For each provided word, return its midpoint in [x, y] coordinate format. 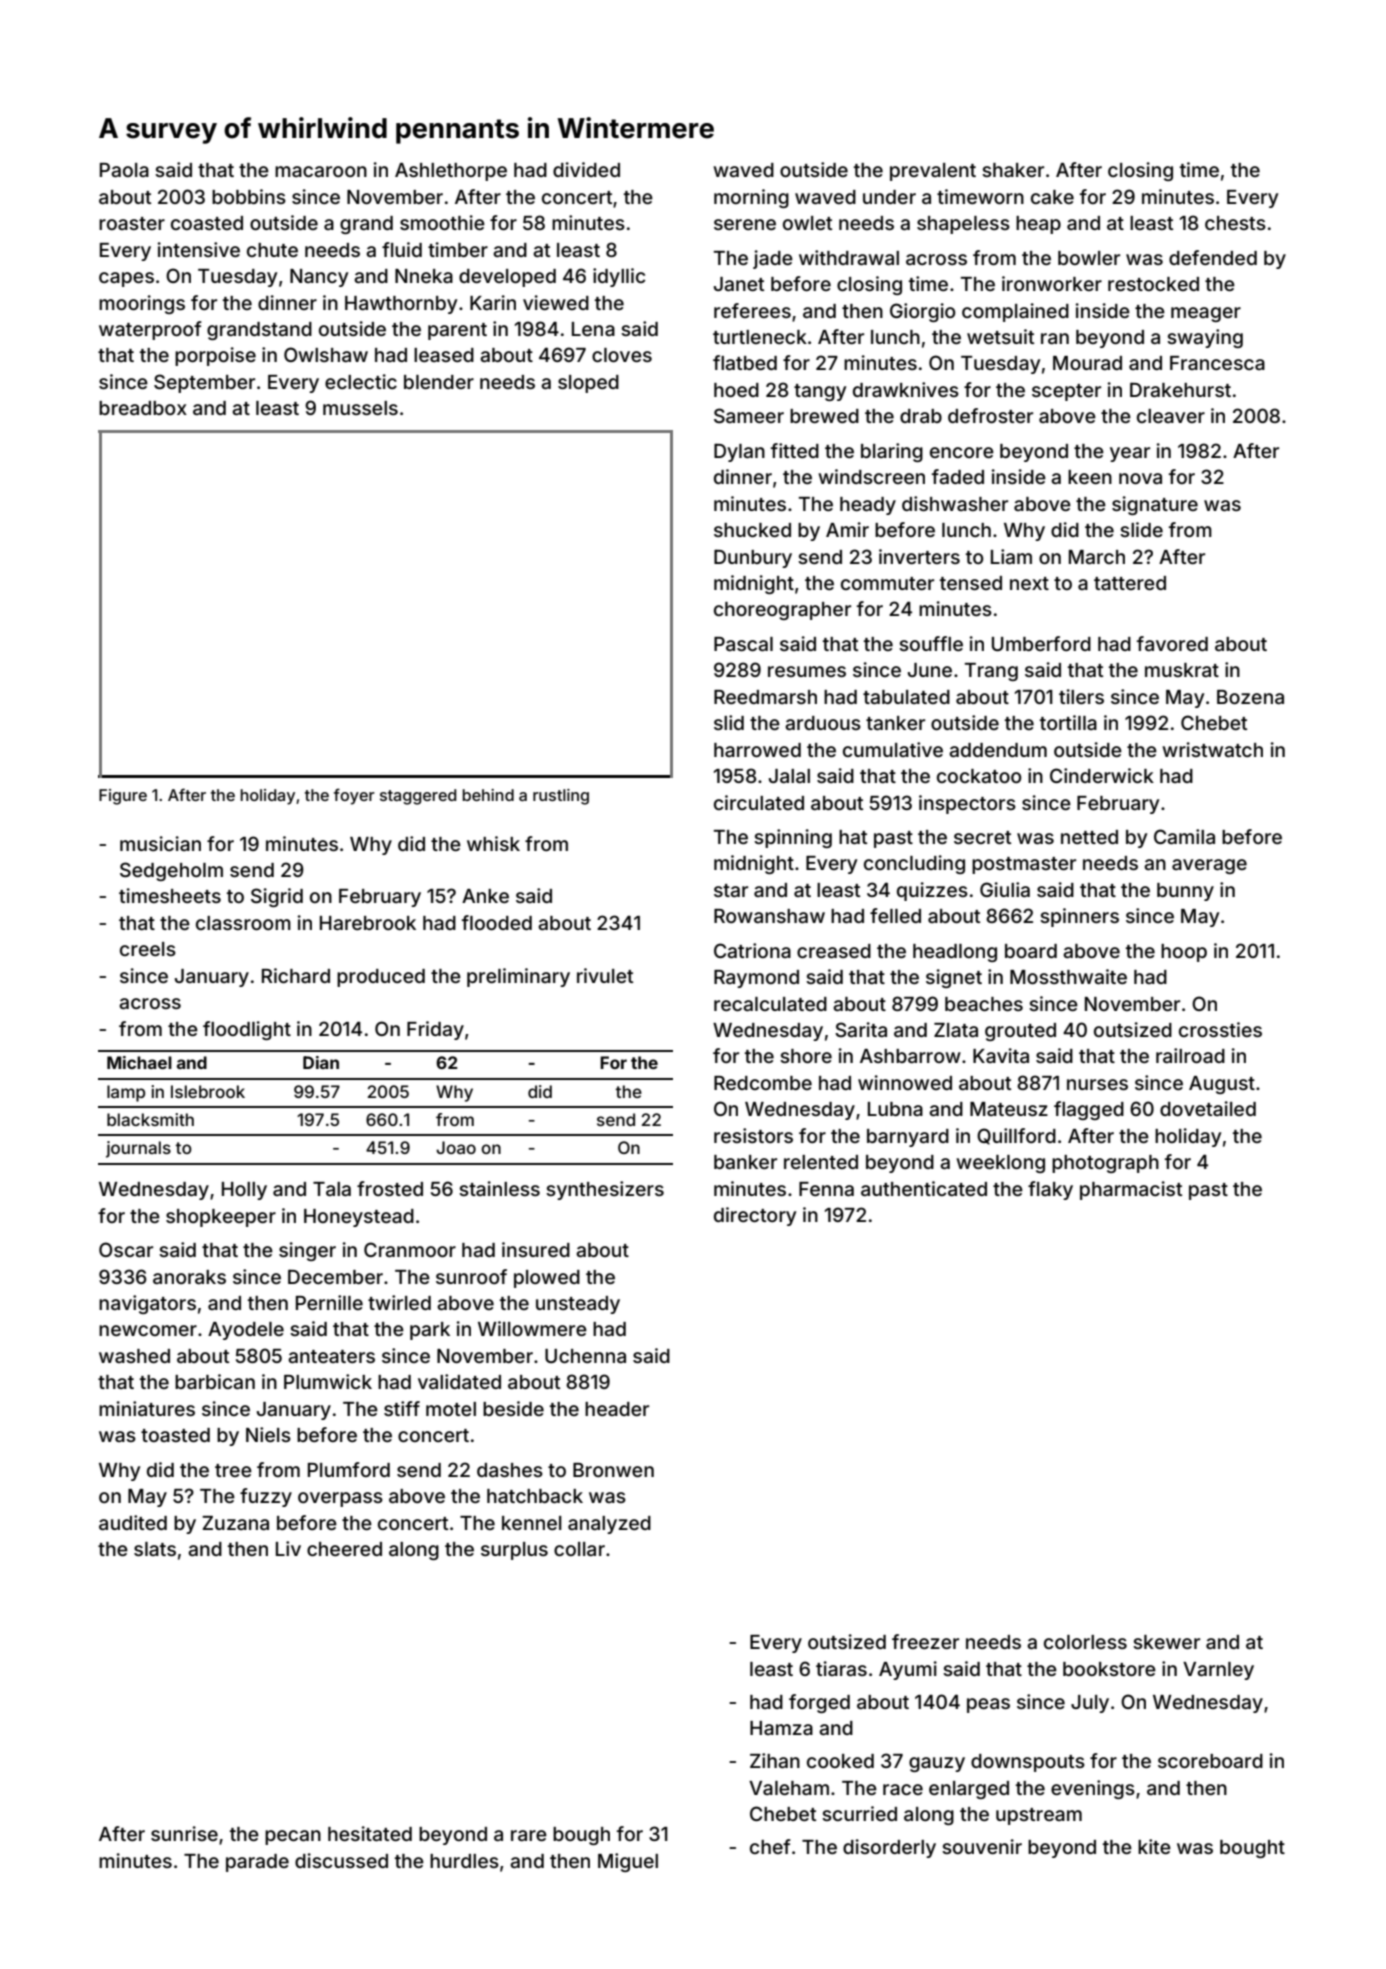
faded [958, 476]
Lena [593, 329]
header [617, 1409]
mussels [360, 408]
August [1222, 1085]
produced [381, 978]
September [204, 383]
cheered [344, 1549]
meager [1206, 314]
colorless [1085, 1642]
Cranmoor [410, 1249]
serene [745, 224]
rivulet [605, 975]
